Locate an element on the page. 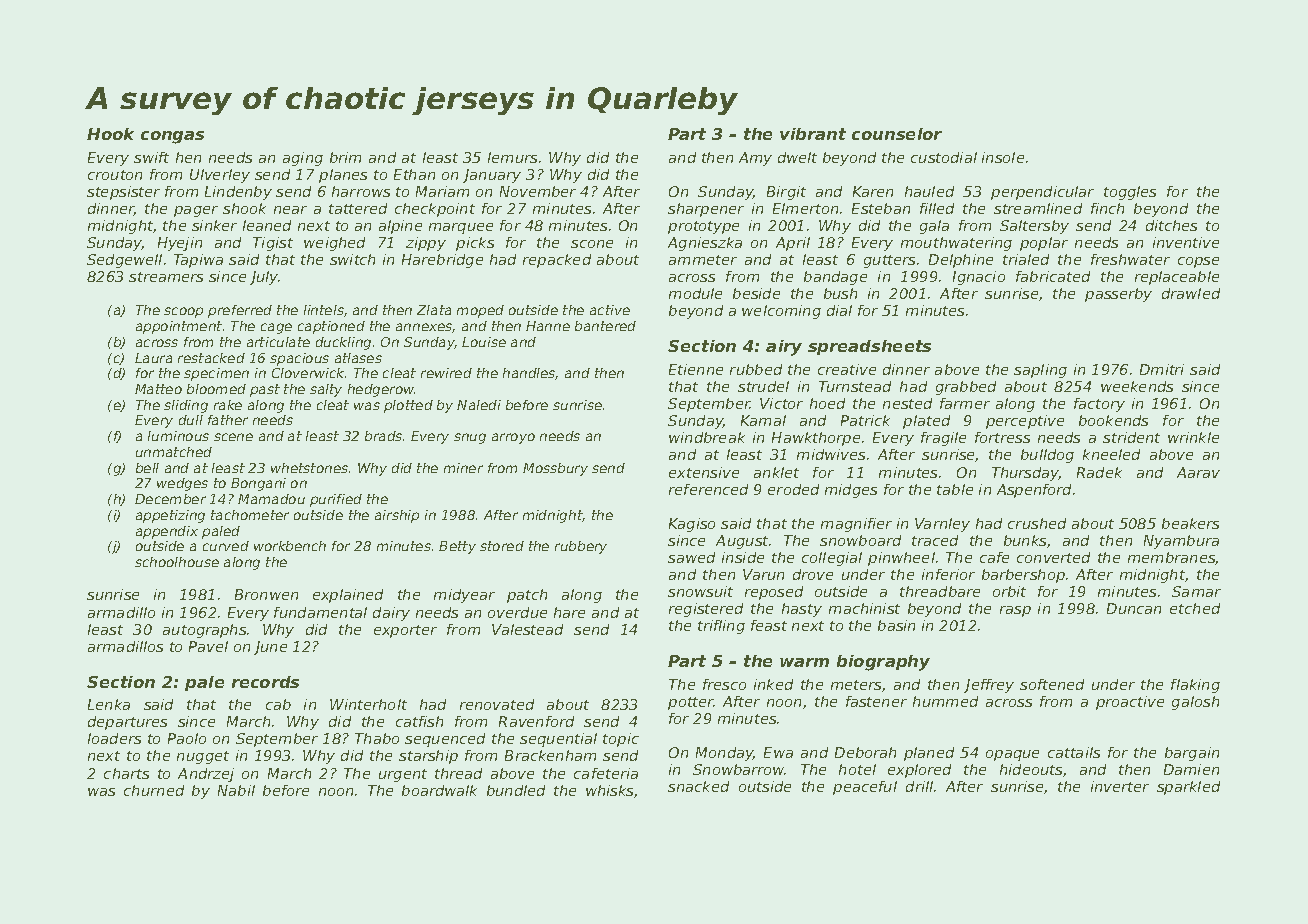  Ravenford is located at coordinates (536, 721).
